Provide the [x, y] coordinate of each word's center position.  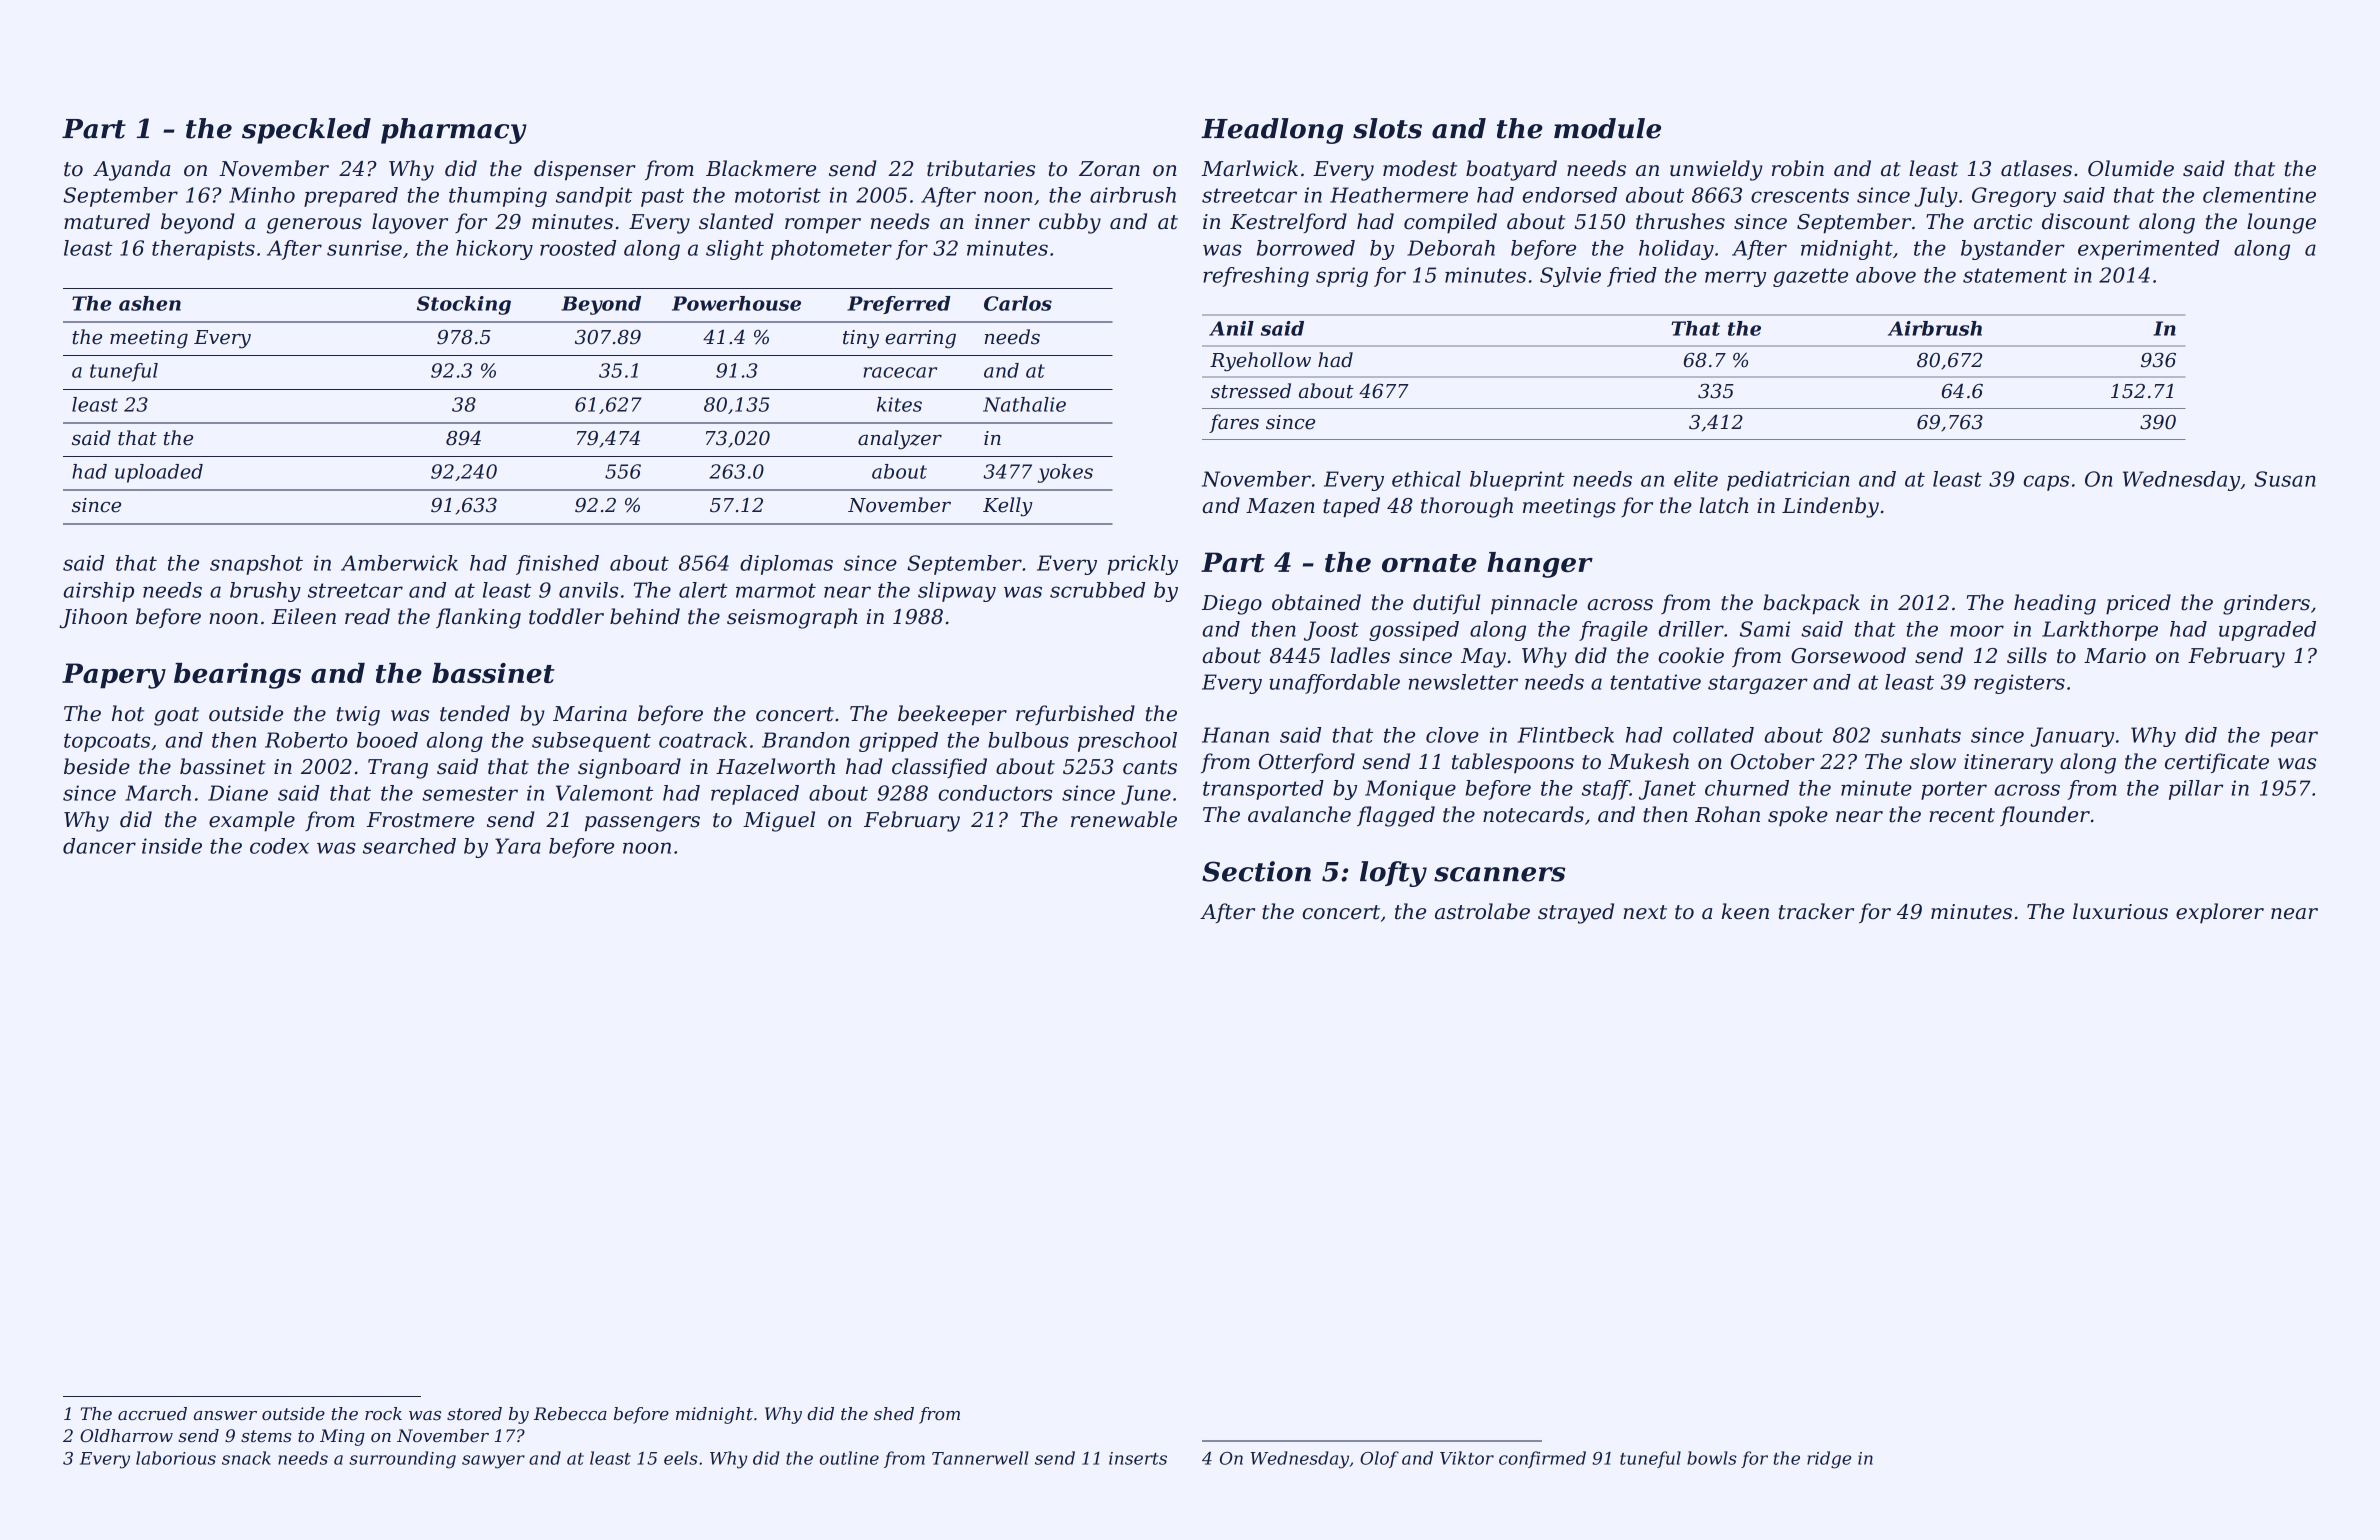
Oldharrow [126, 1435]
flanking [478, 618]
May [1483, 658]
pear [2294, 739]
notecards [1533, 814]
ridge [1829, 1460]
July [1936, 197]
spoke [1798, 816]
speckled [306, 131]
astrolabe [1482, 911]
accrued [152, 1413]
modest [1420, 168]
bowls [1712, 1458]
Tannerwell [980, 1458]
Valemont [604, 793]
